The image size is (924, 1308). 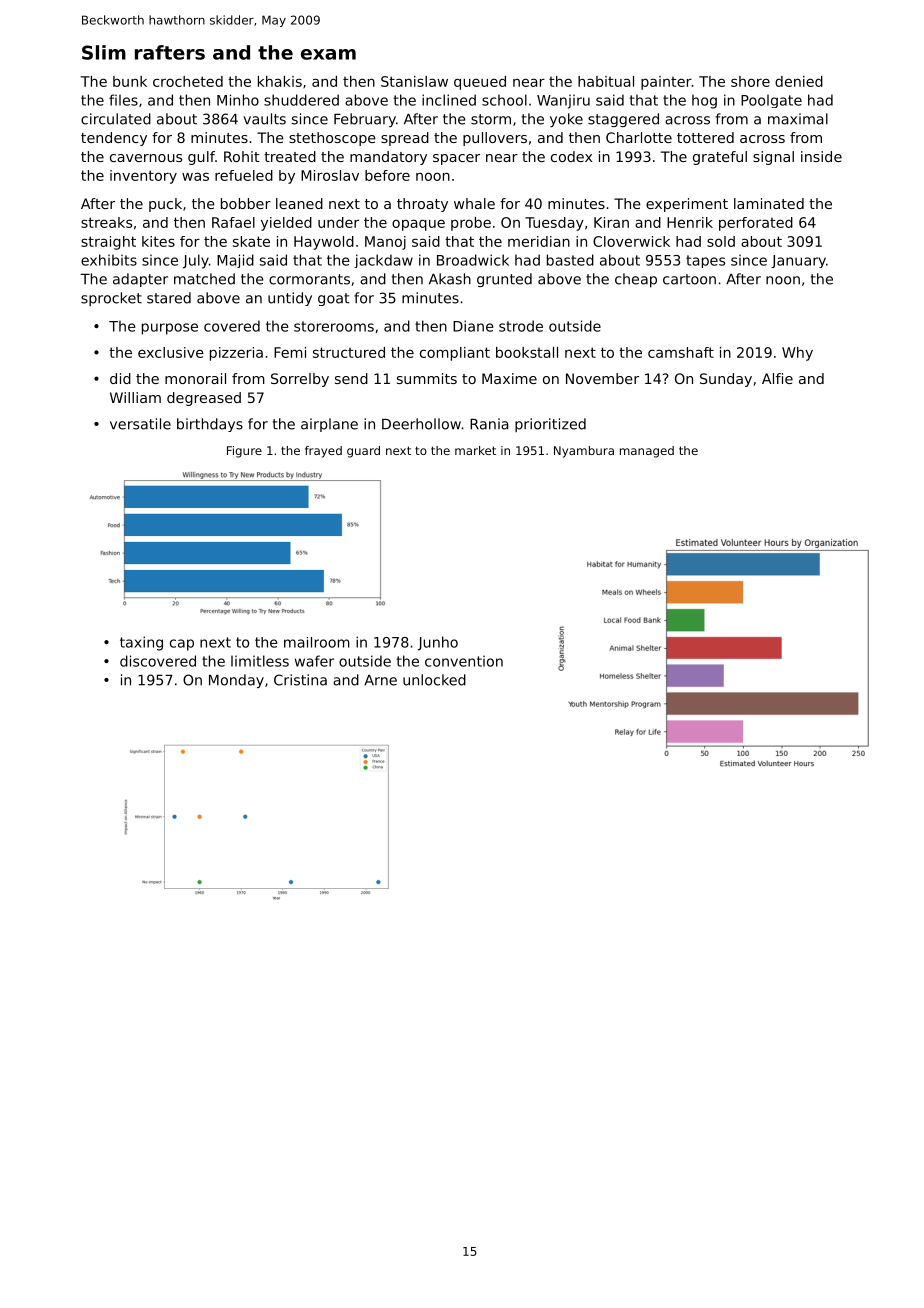 I want to click on taxing, so click(x=141, y=643).
